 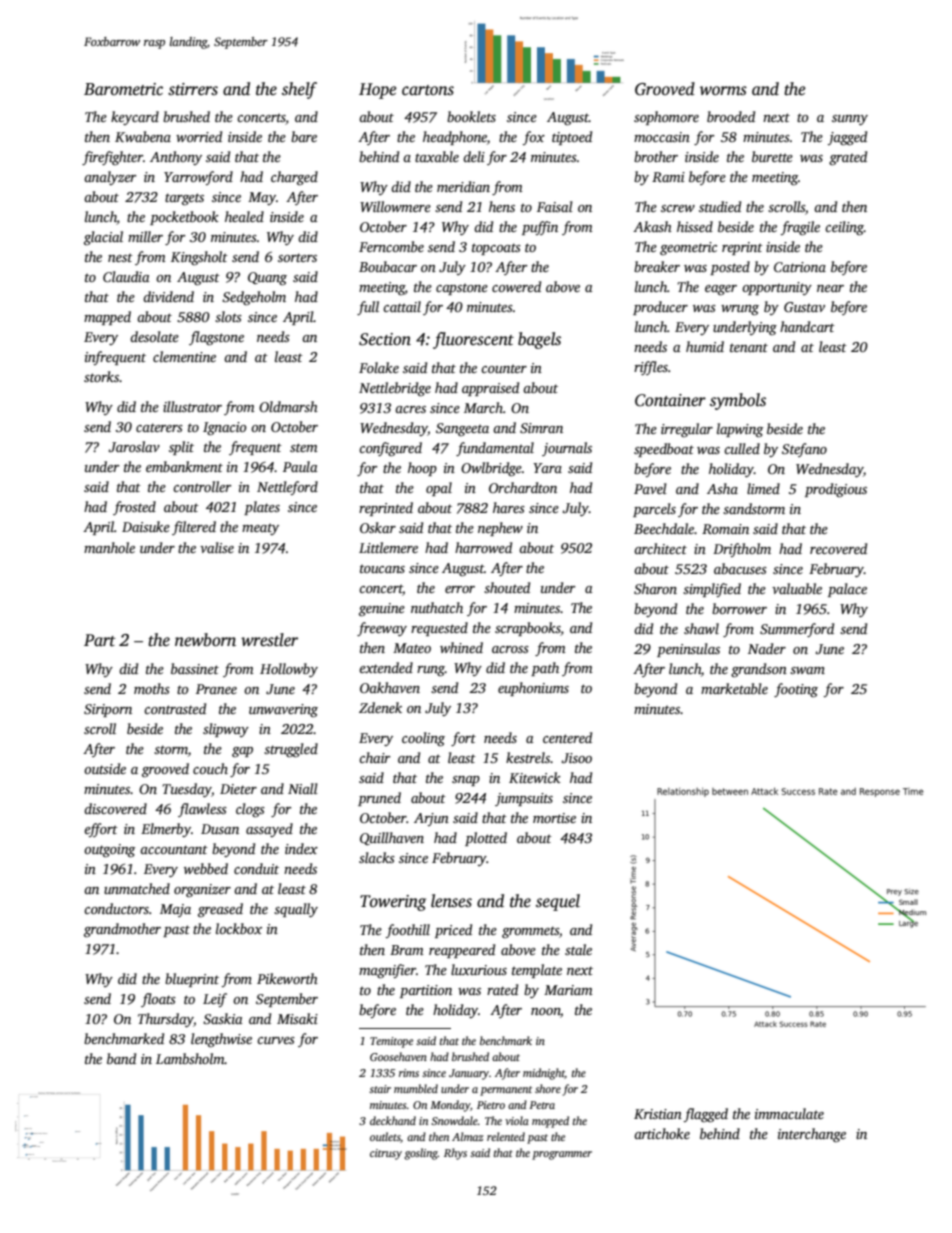 I want to click on Container, so click(x=670, y=400).
